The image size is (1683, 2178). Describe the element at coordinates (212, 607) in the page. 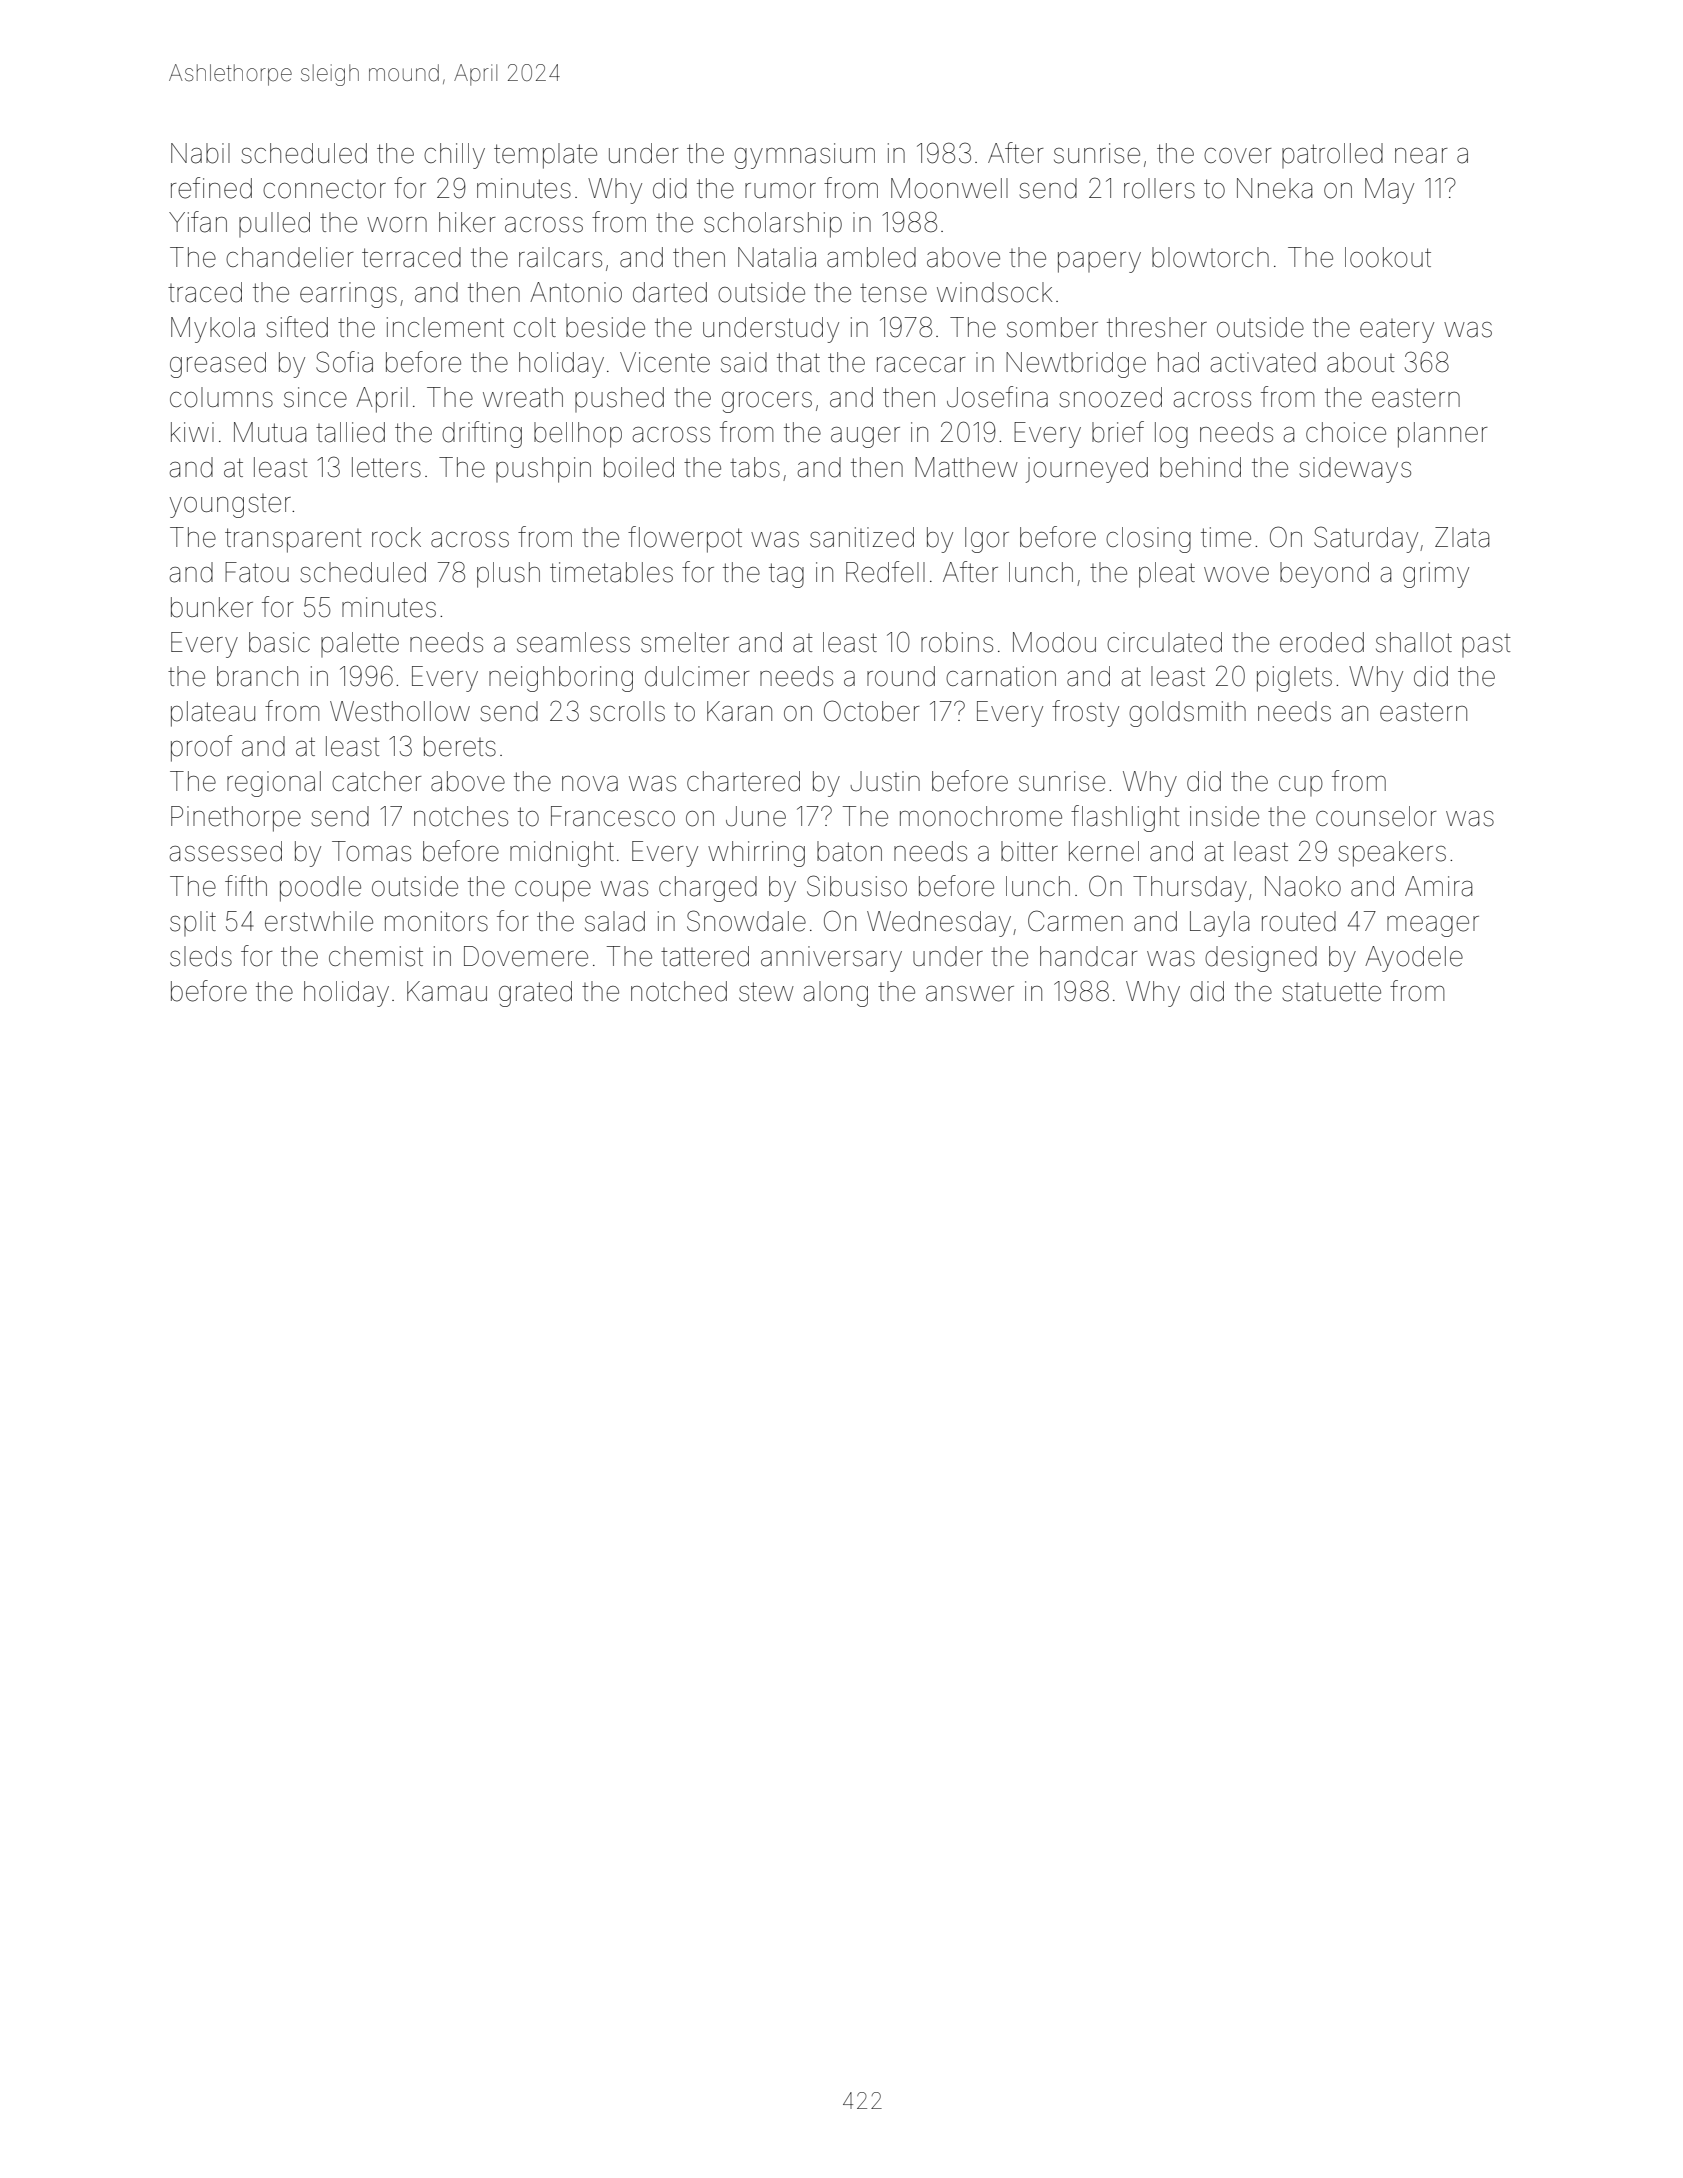

I see `bunker` at that location.
